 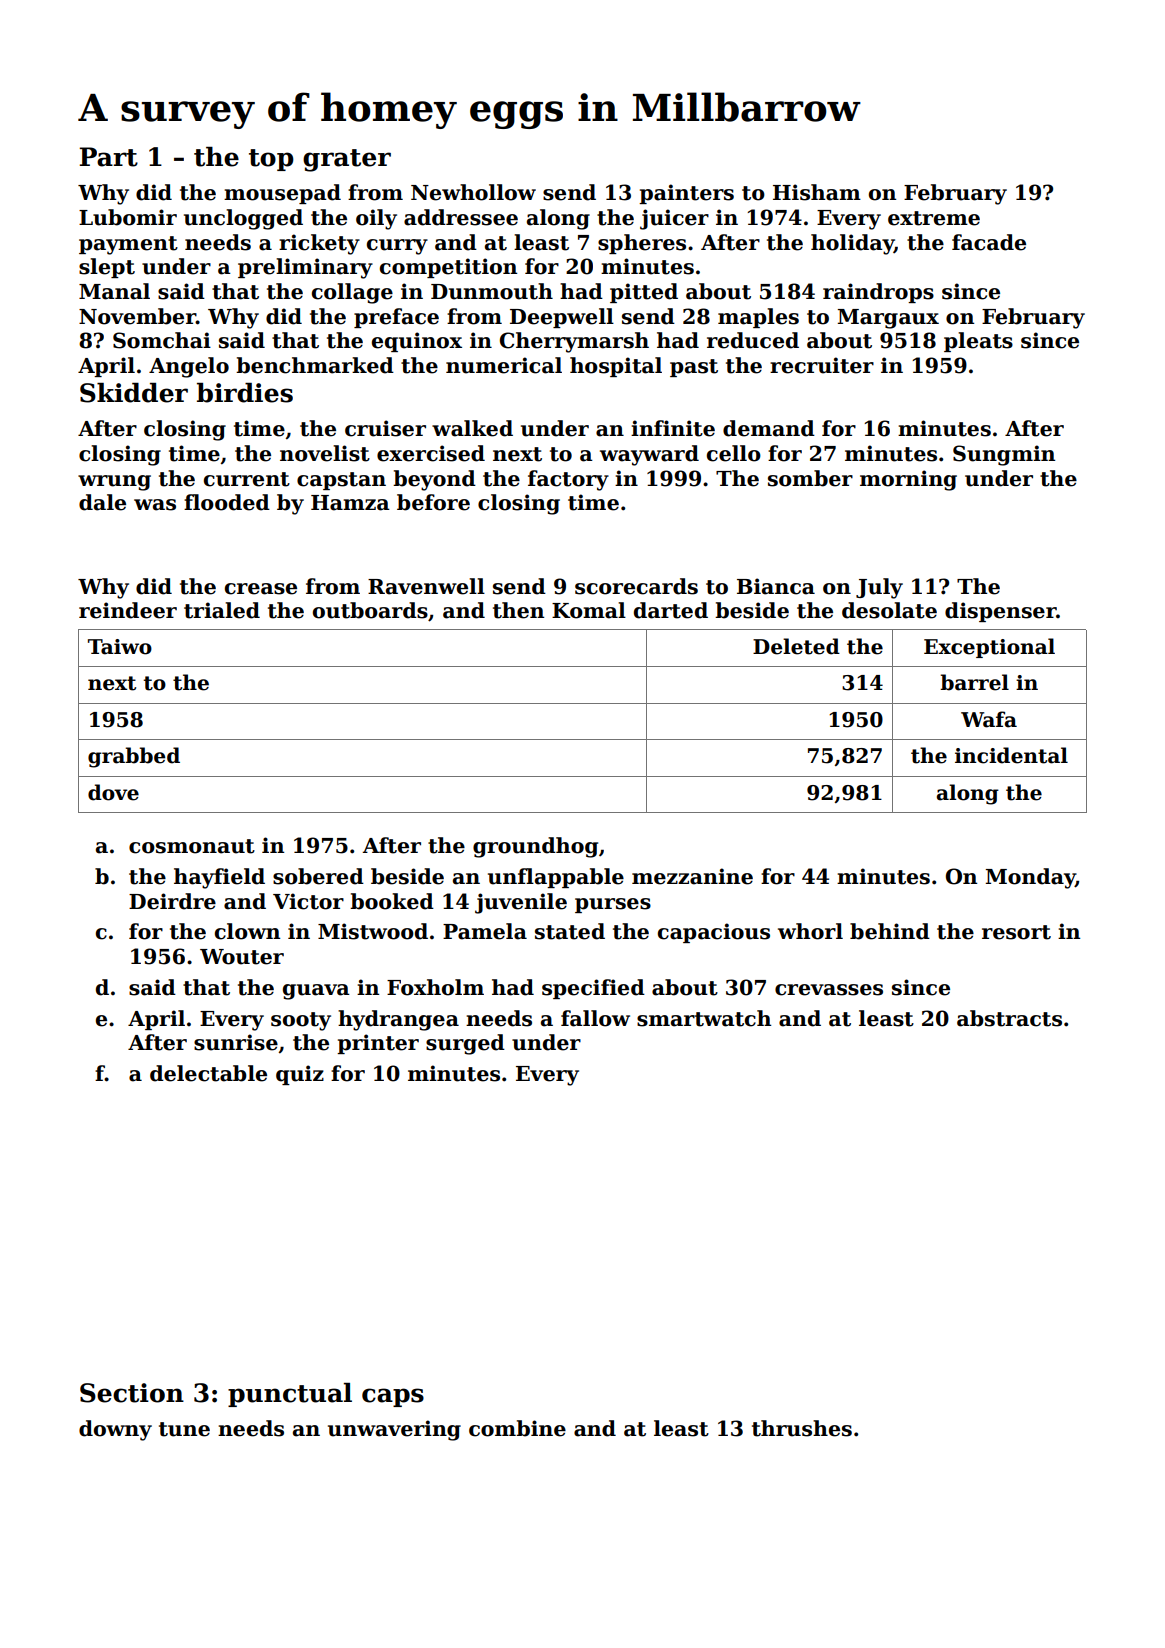 I want to click on raindrops, so click(x=878, y=293).
